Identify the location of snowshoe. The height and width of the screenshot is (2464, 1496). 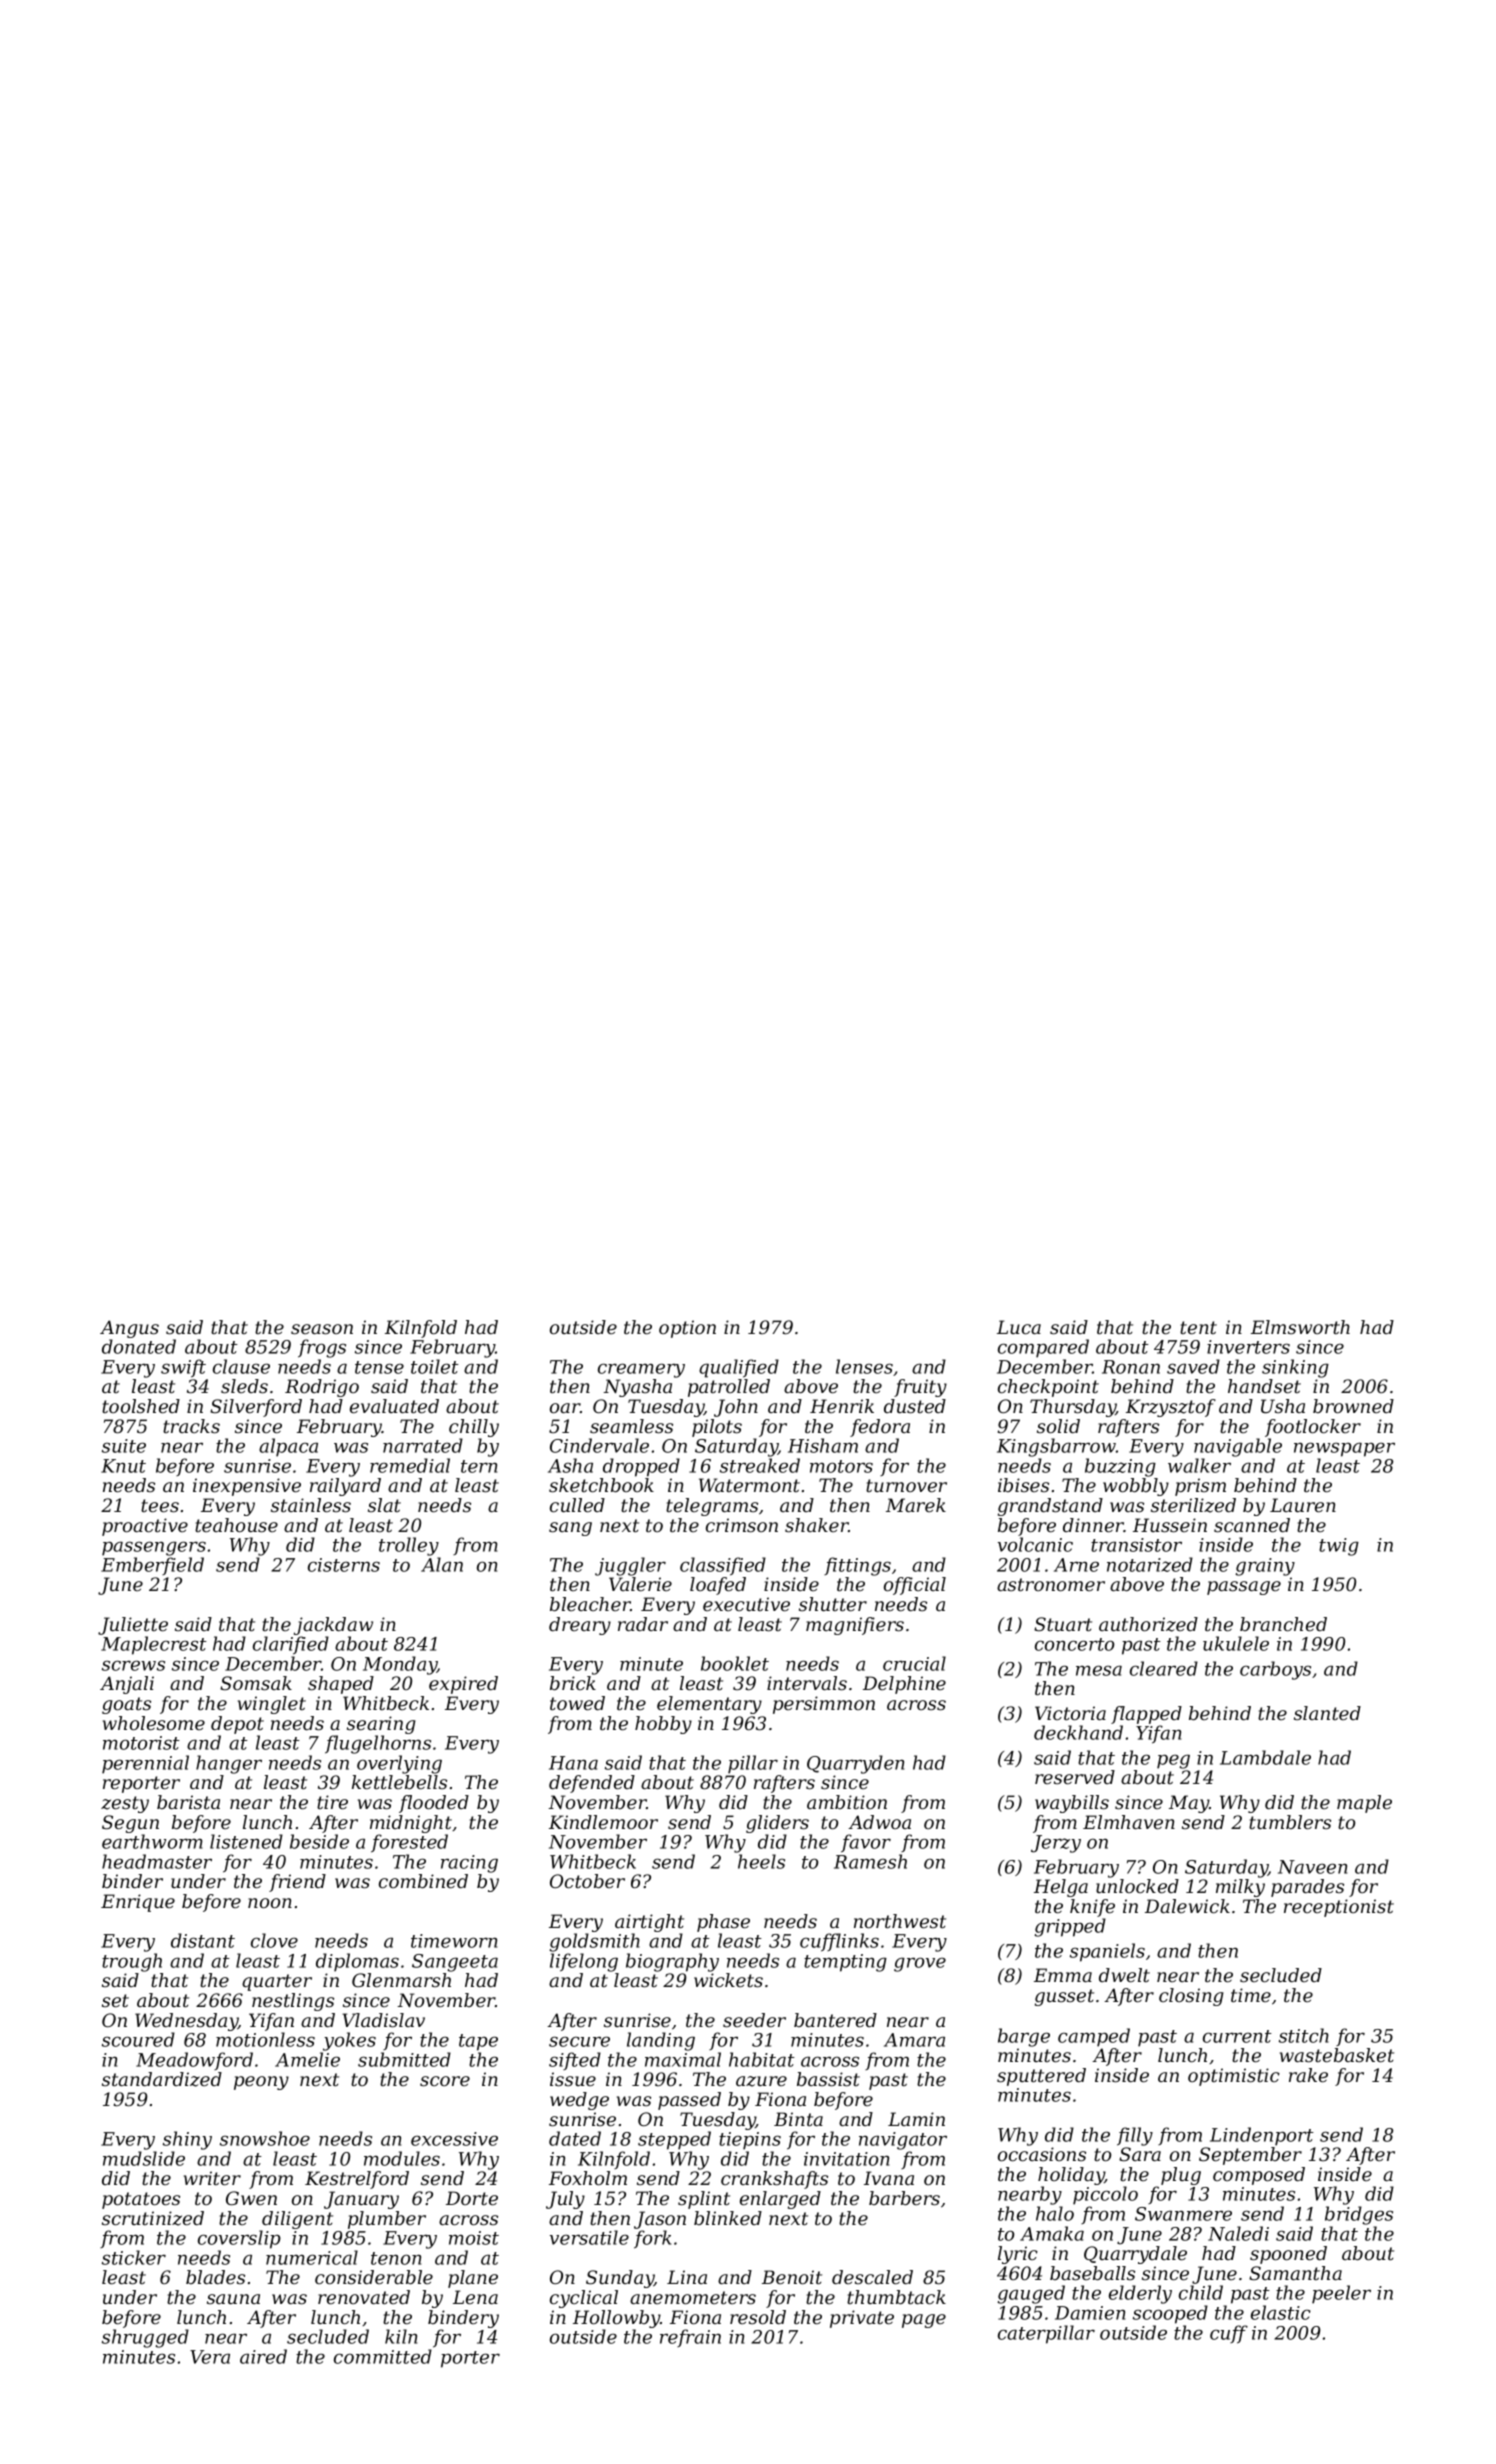
(265, 2138).
